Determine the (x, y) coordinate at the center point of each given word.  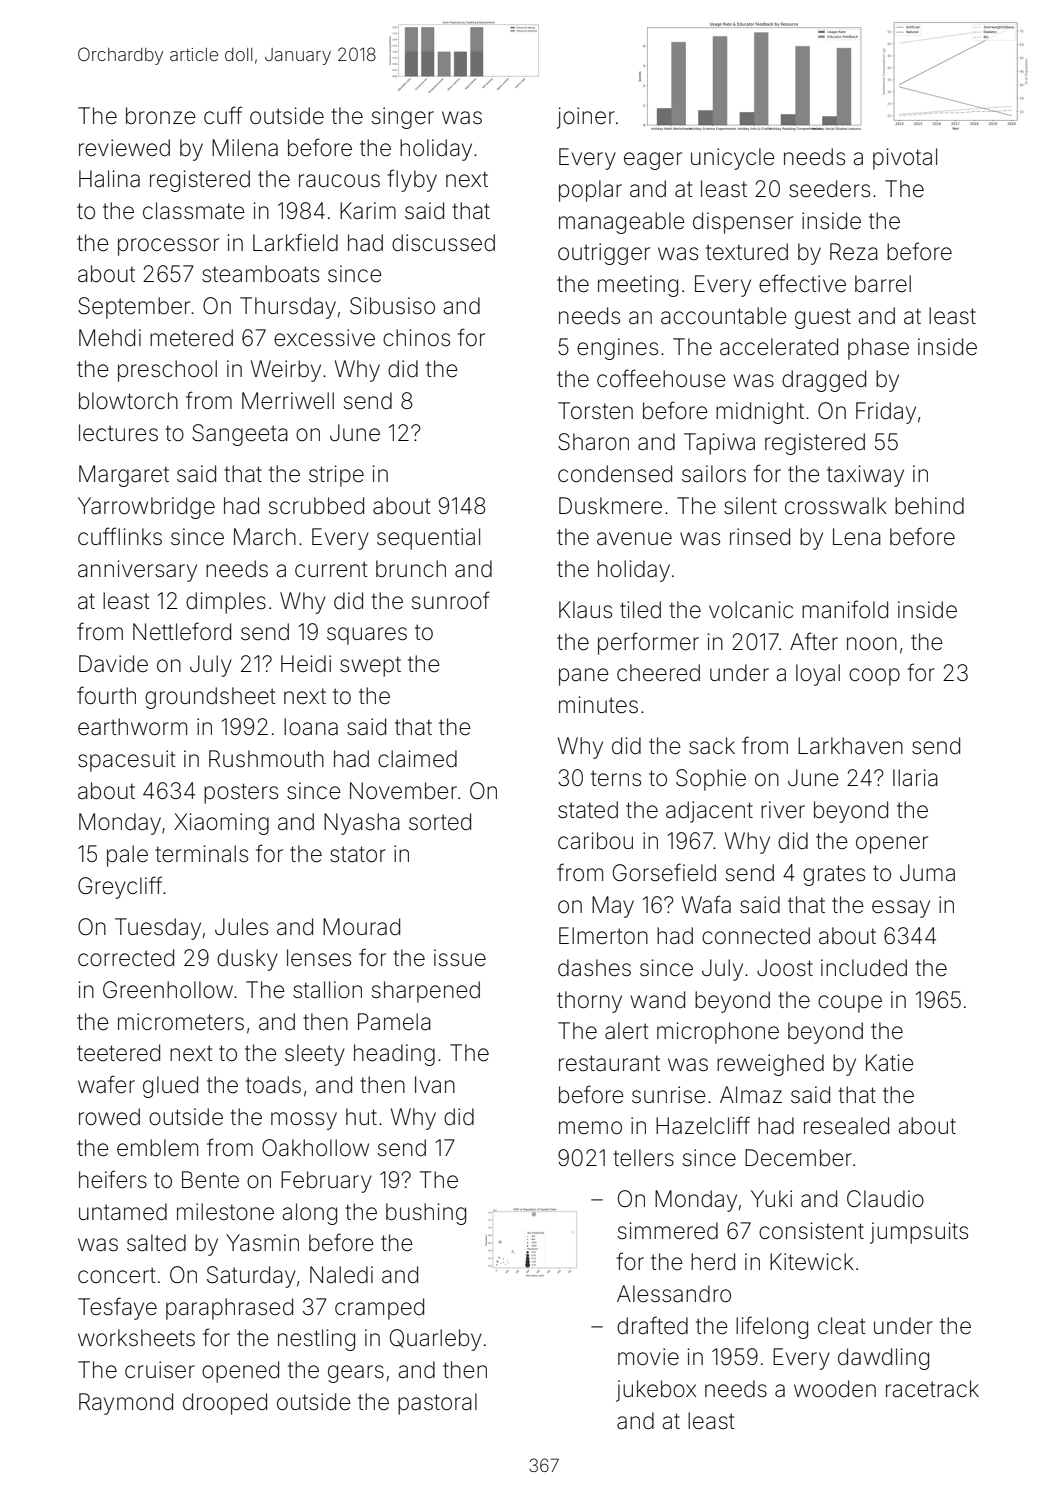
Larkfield (295, 242)
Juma (927, 873)
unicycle (733, 159)
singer (403, 118)
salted (156, 1243)
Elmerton (603, 936)
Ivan (435, 1085)
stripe (336, 476)
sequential (428, 539)
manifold (845, 609)
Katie (890, 1063)
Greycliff (120, 887)
